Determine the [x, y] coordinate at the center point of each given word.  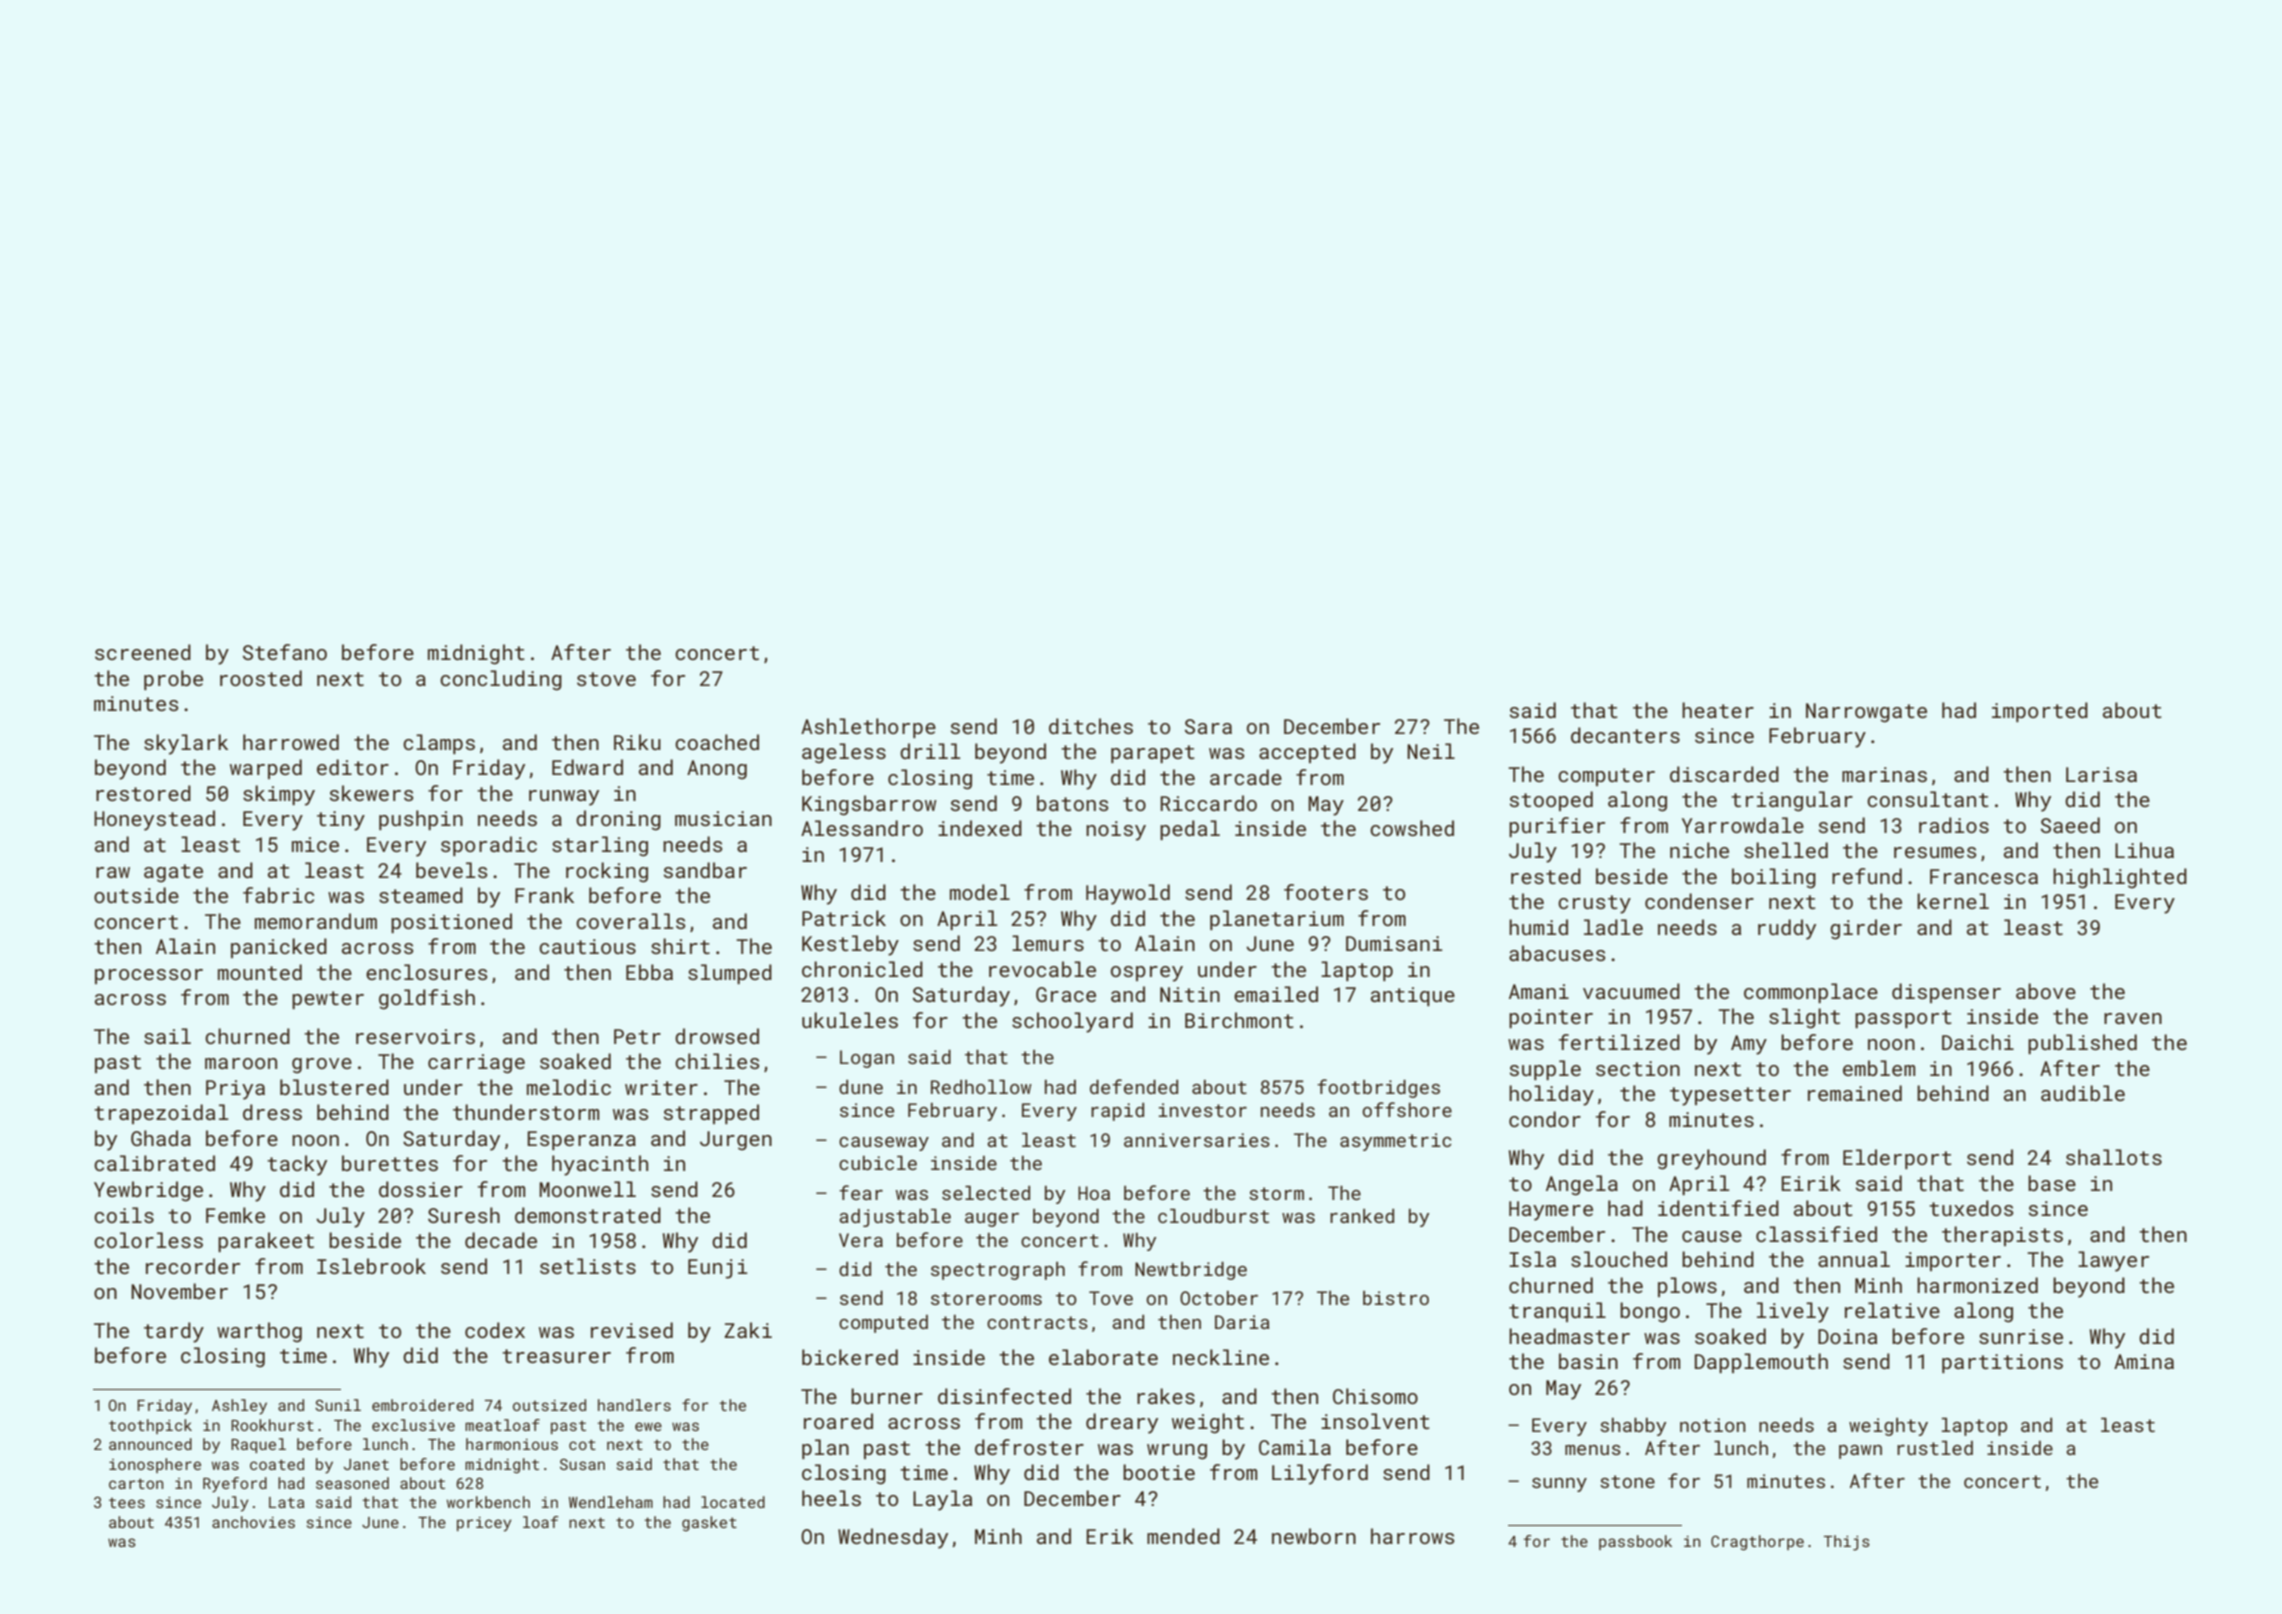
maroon [241, 1063]
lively [1793, 1312]
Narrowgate [1866, 713]
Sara [1208, 726]
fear [861, 1192]
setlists [588, 1266]
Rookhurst [272, 1425]
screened [143, 652]
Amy [1749, 1045]
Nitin [1190, 994]
